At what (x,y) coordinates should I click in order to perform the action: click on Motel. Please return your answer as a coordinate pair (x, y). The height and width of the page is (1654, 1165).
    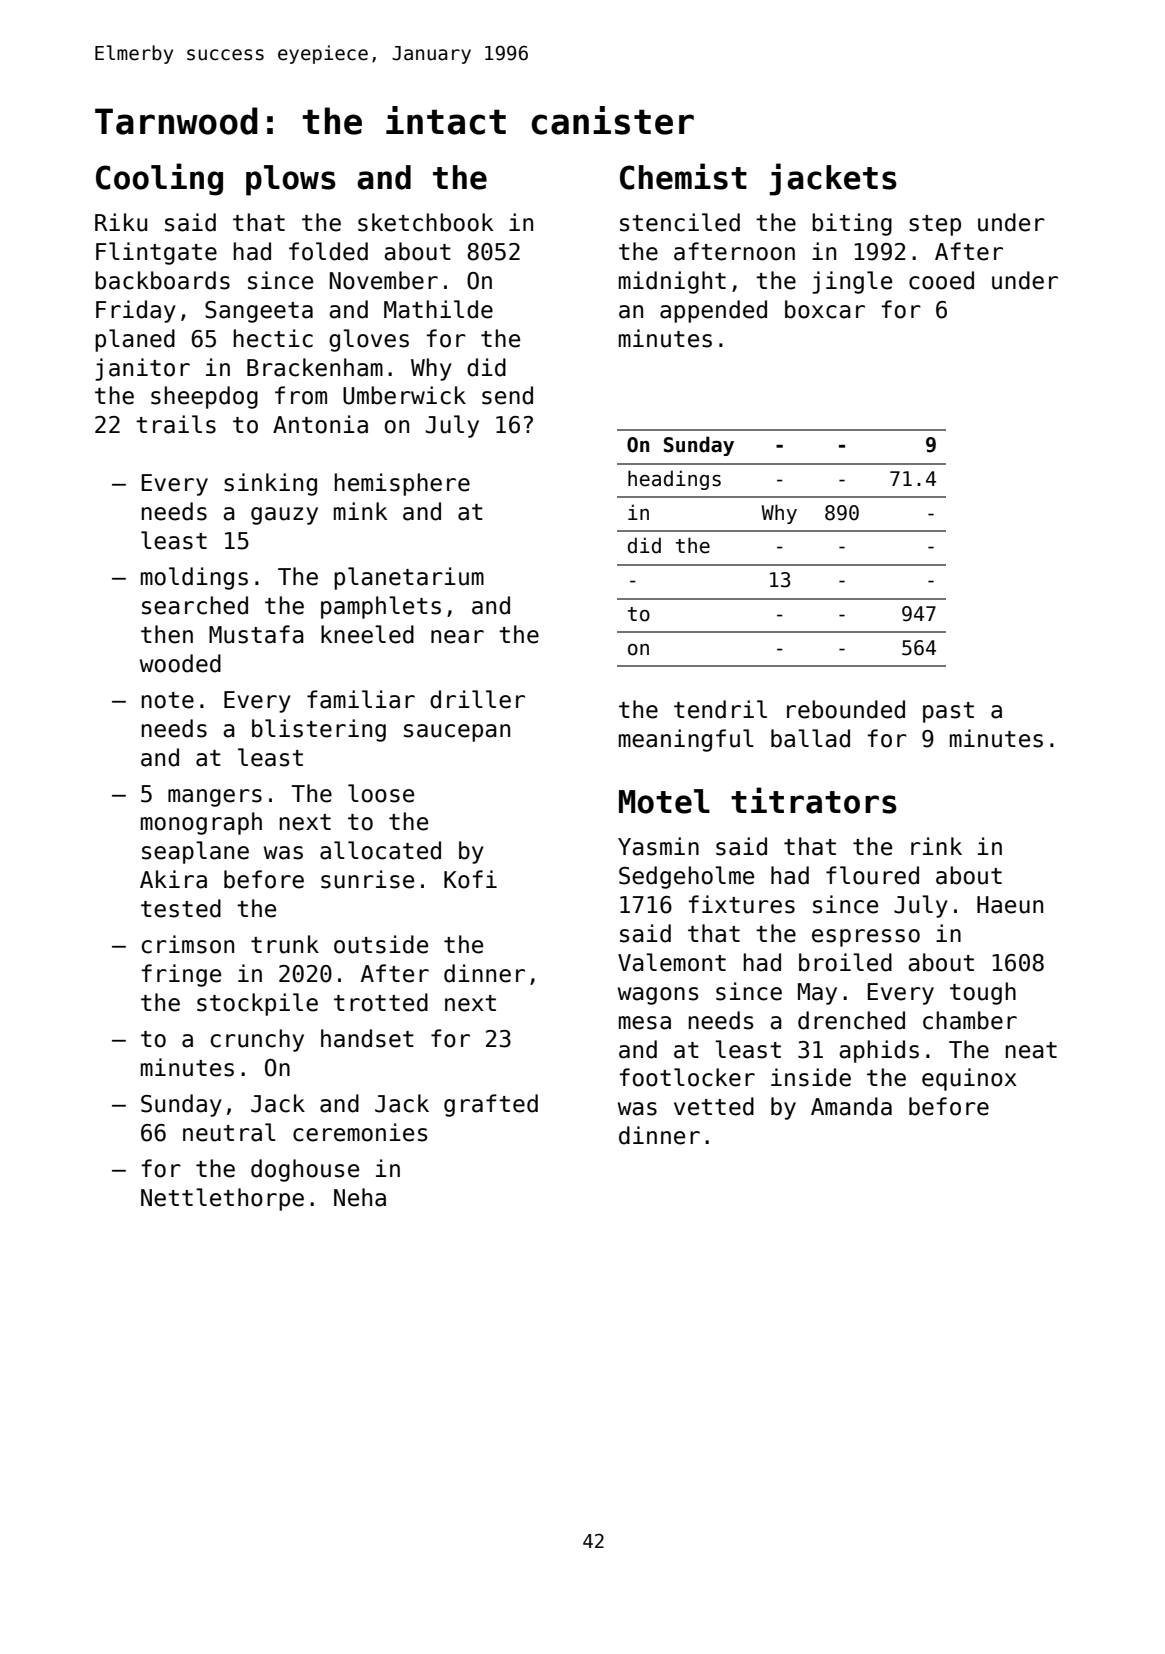
    Looking at the image, I should click on (664, 801).
